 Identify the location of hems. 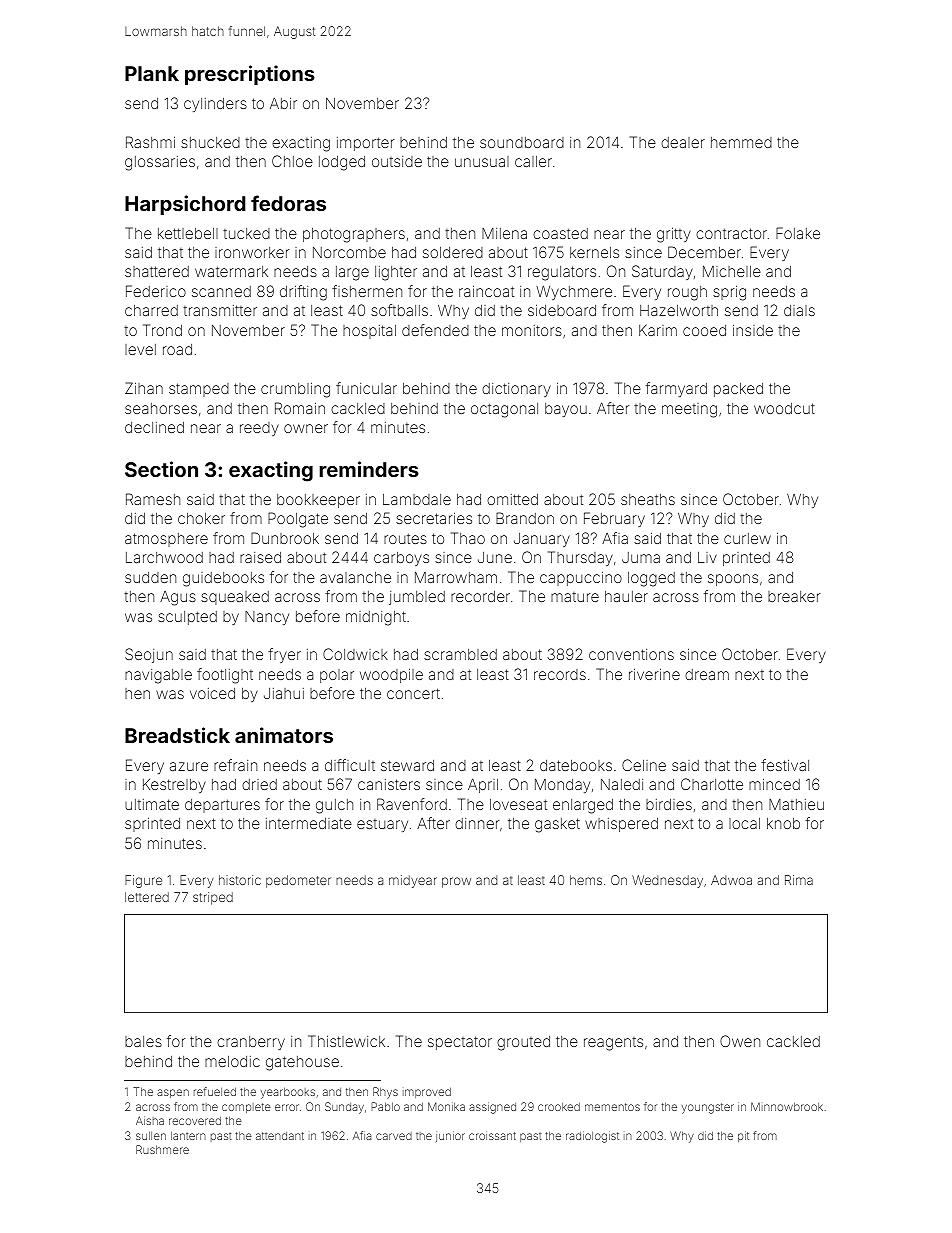
(586, 880).
